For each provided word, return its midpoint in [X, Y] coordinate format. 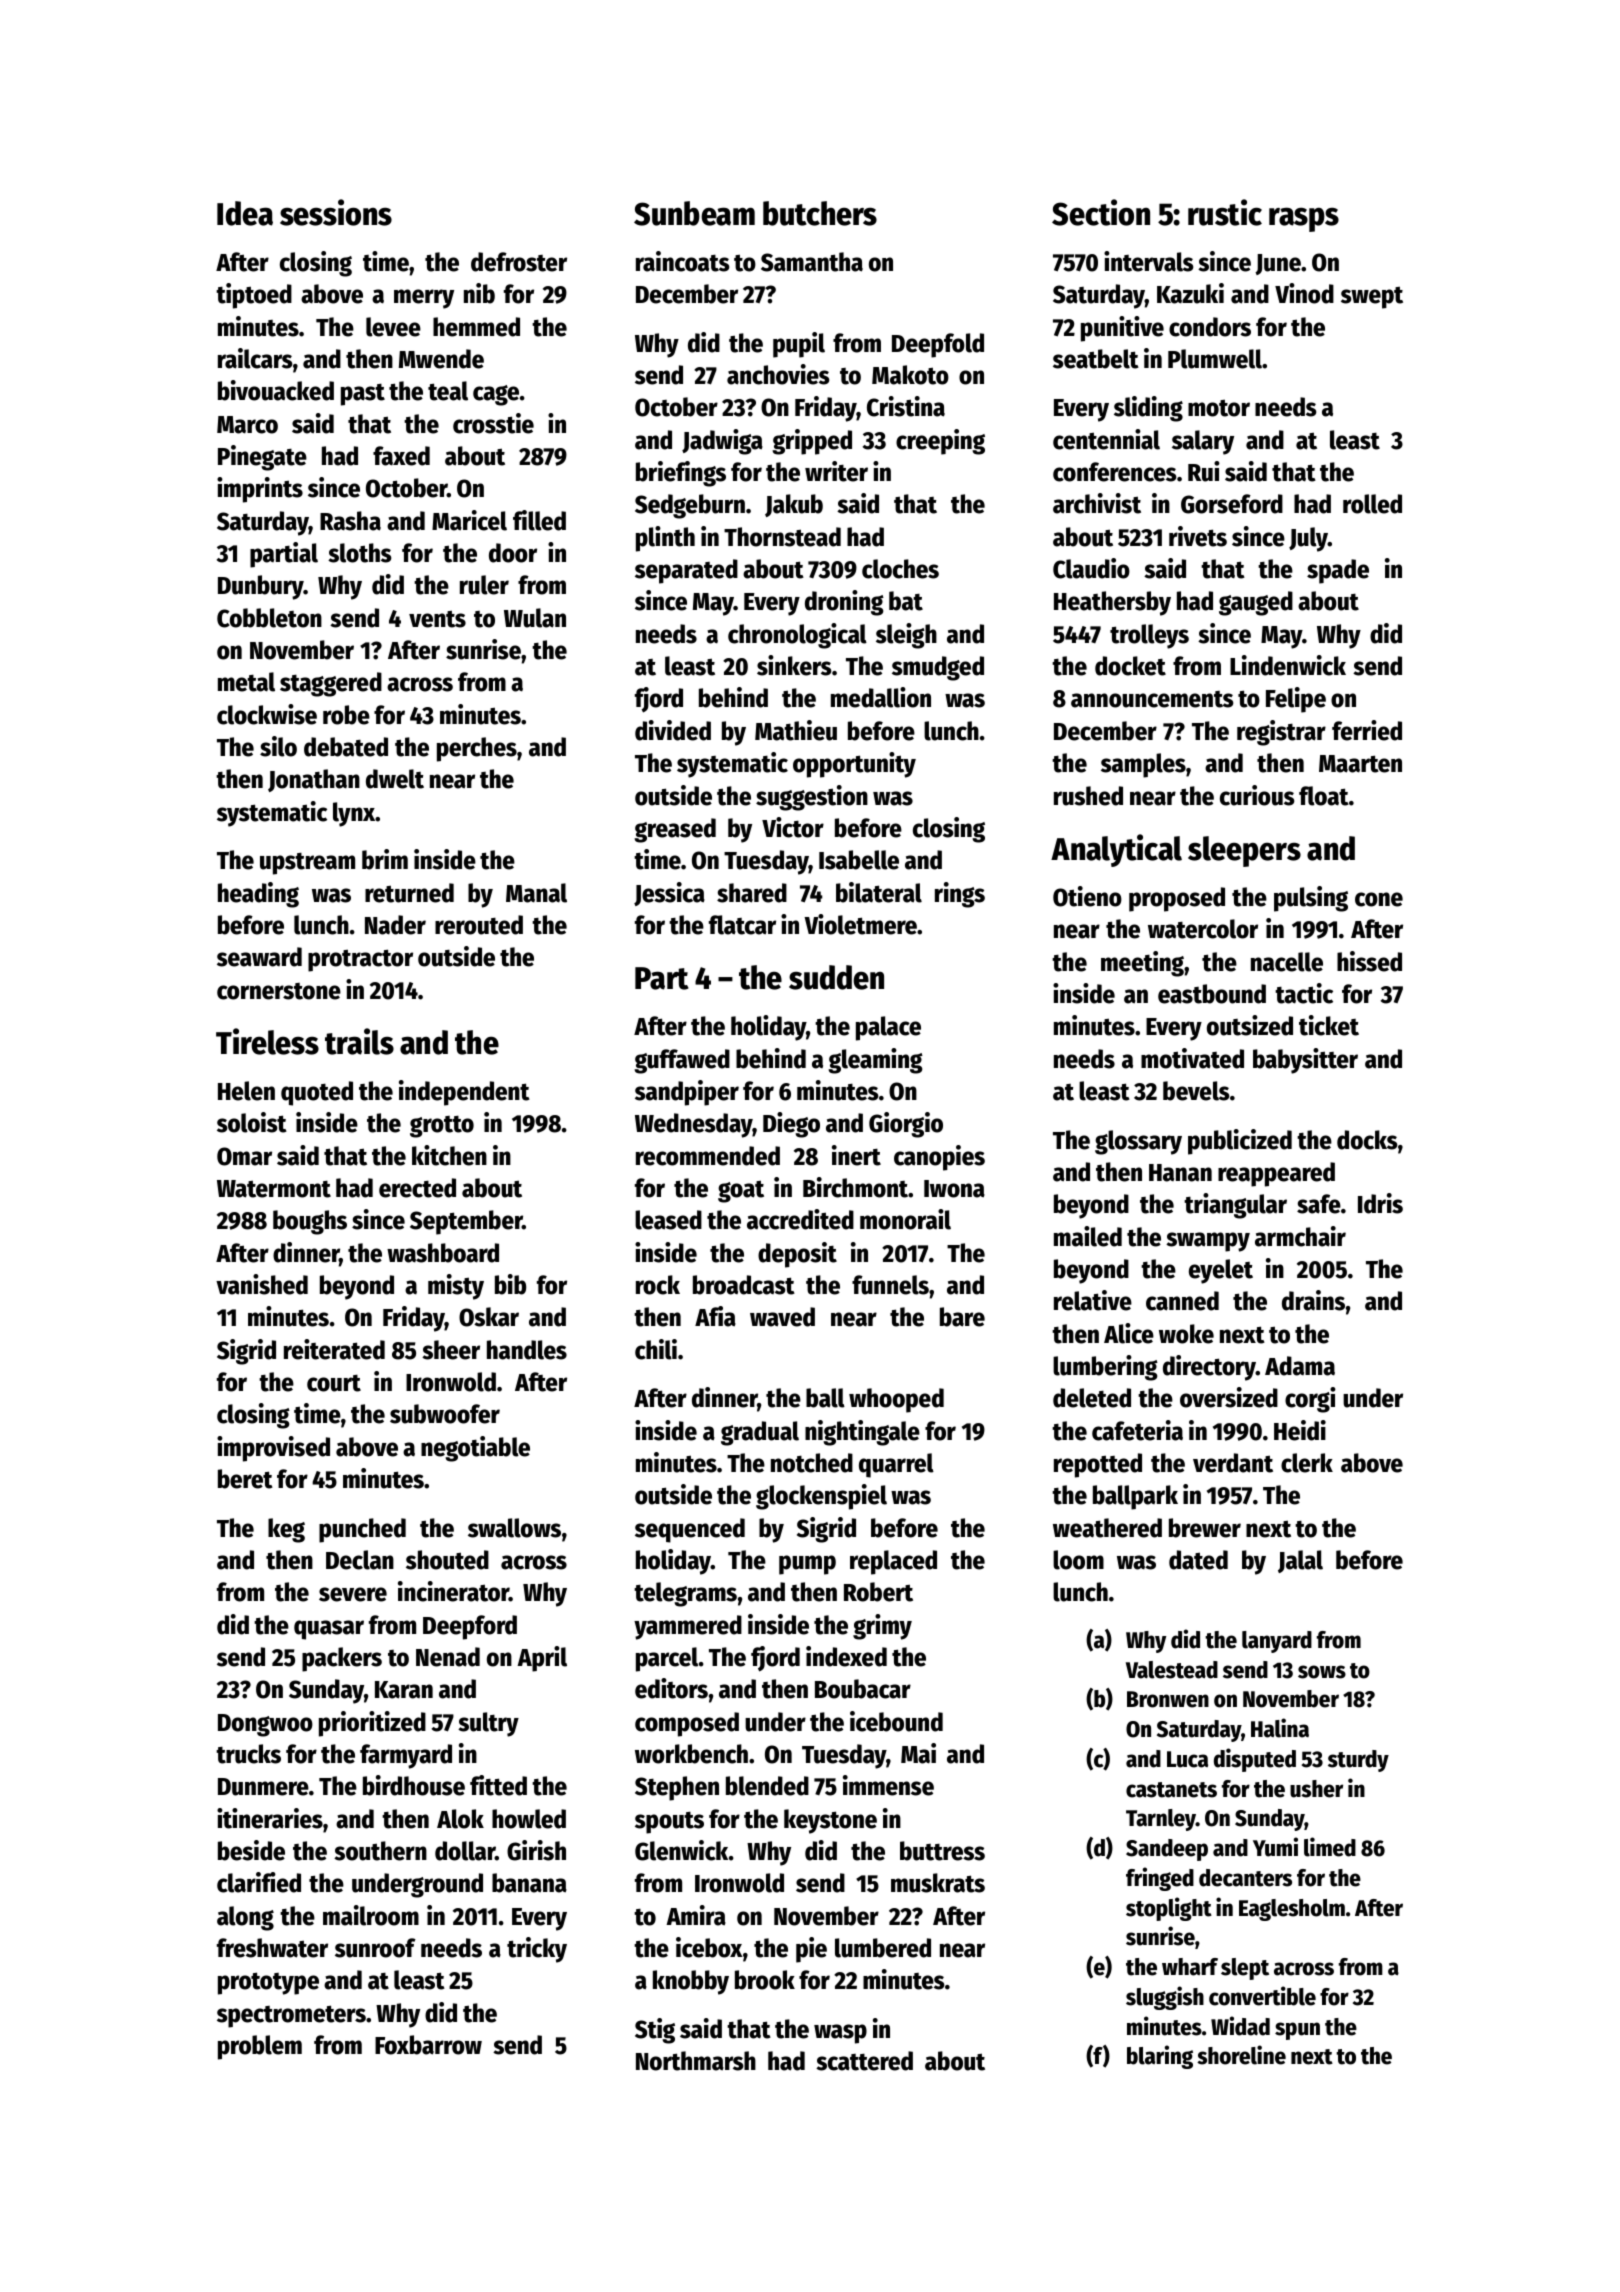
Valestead [1172, 1670]
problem [260, 2047]
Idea [245, 213]
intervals [1149, 261]
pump [807, 1565]
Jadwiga [722, 442]
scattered [864, 2061]
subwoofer [445, 1414]
